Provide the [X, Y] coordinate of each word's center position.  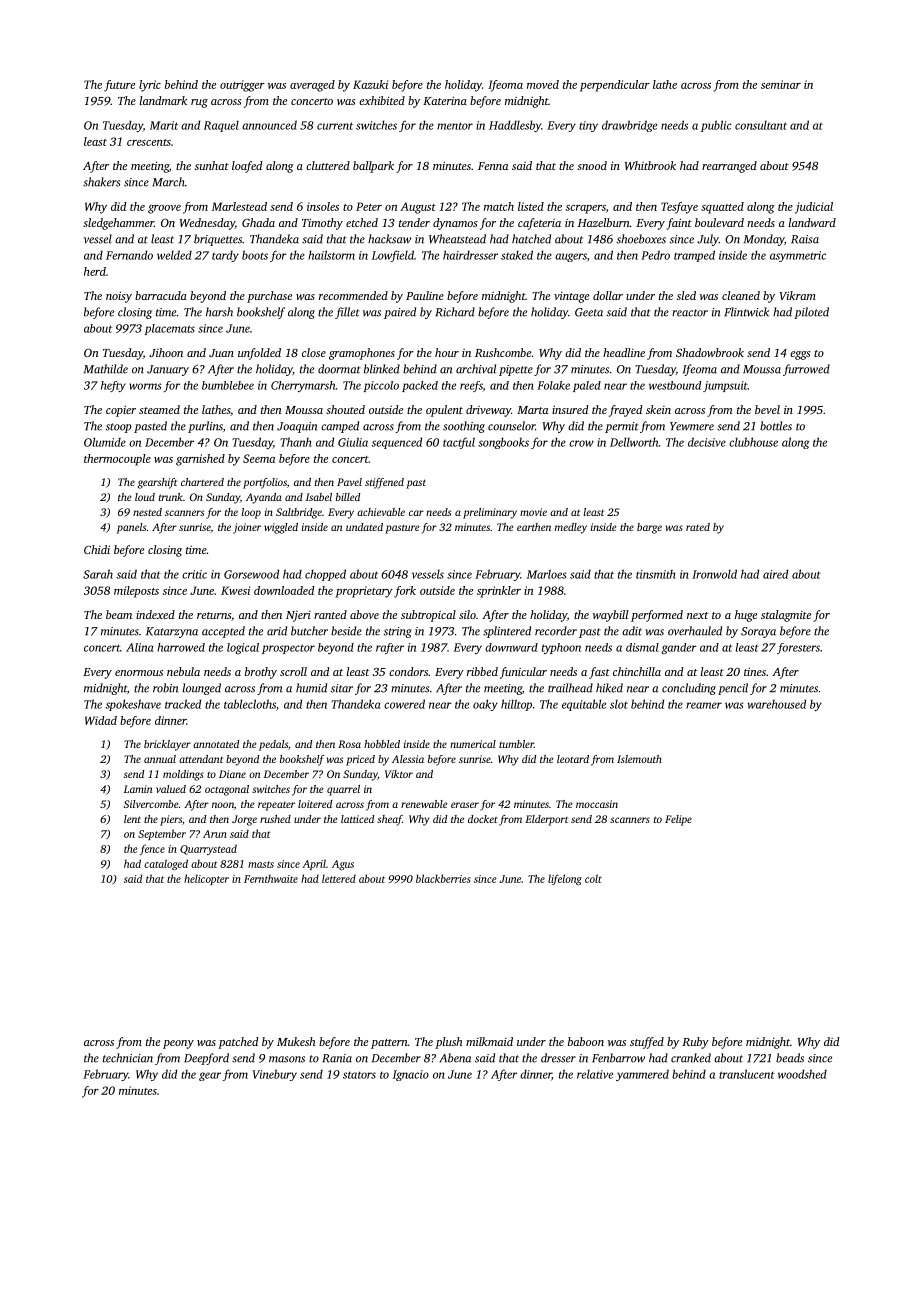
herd [95, 271]
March [168, 182]
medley [571, 528]
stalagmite [786, 616]
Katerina [445, 100]
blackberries [443, 878]
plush [448, 1043]
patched [238, 1043]
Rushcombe [503, 352]
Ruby [695, 1043]
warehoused [777, 704]
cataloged [166, 864]
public [716, 126]
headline [624, 352]
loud [145, 497]
